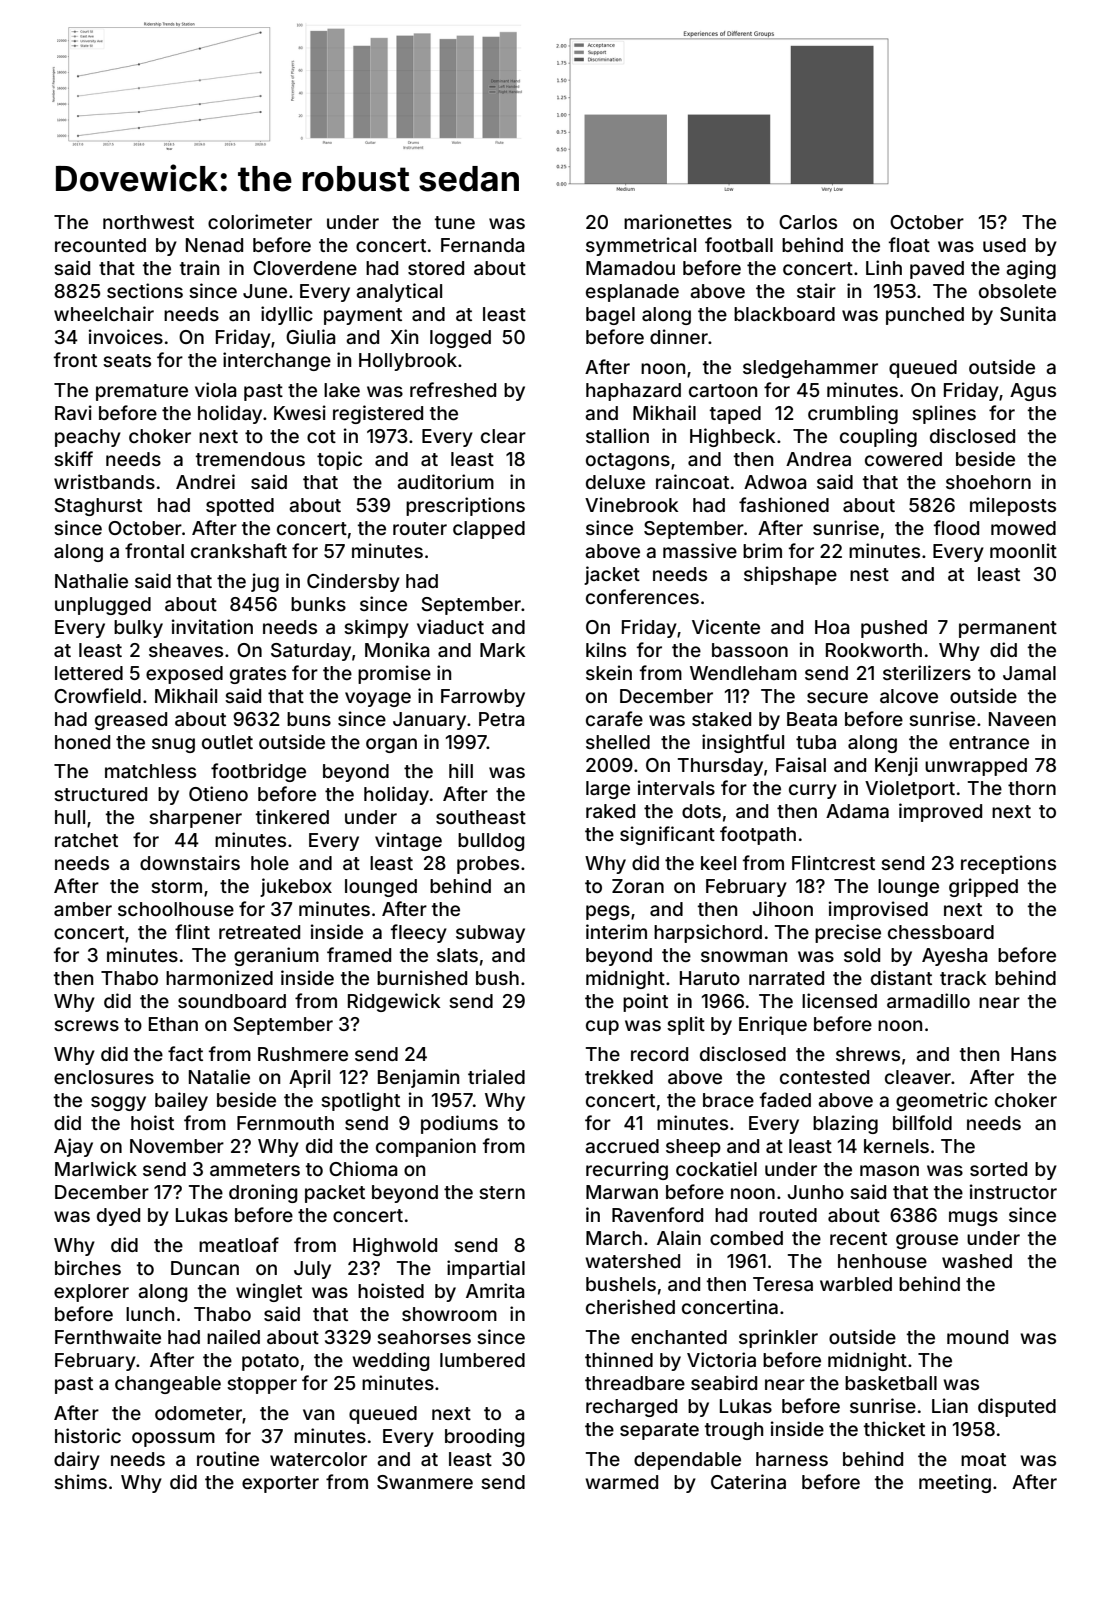 The width and height of the image is (1111, 1609). What do you see at coordinates (868, 1054) in the image?
I see `shrews` at bounding box center [868, 1054].
